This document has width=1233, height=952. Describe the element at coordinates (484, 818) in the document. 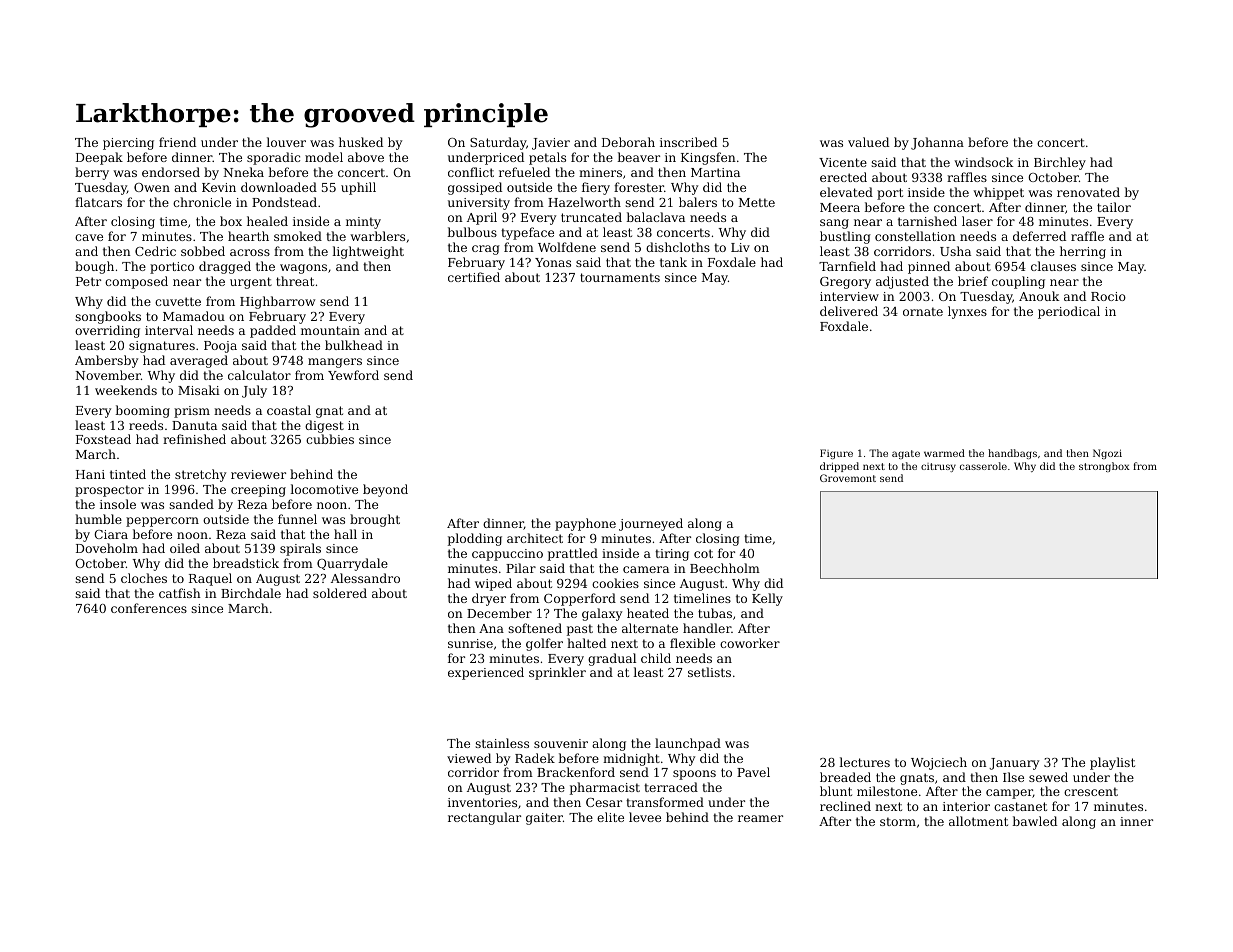

I see `rectangular` at that location.
